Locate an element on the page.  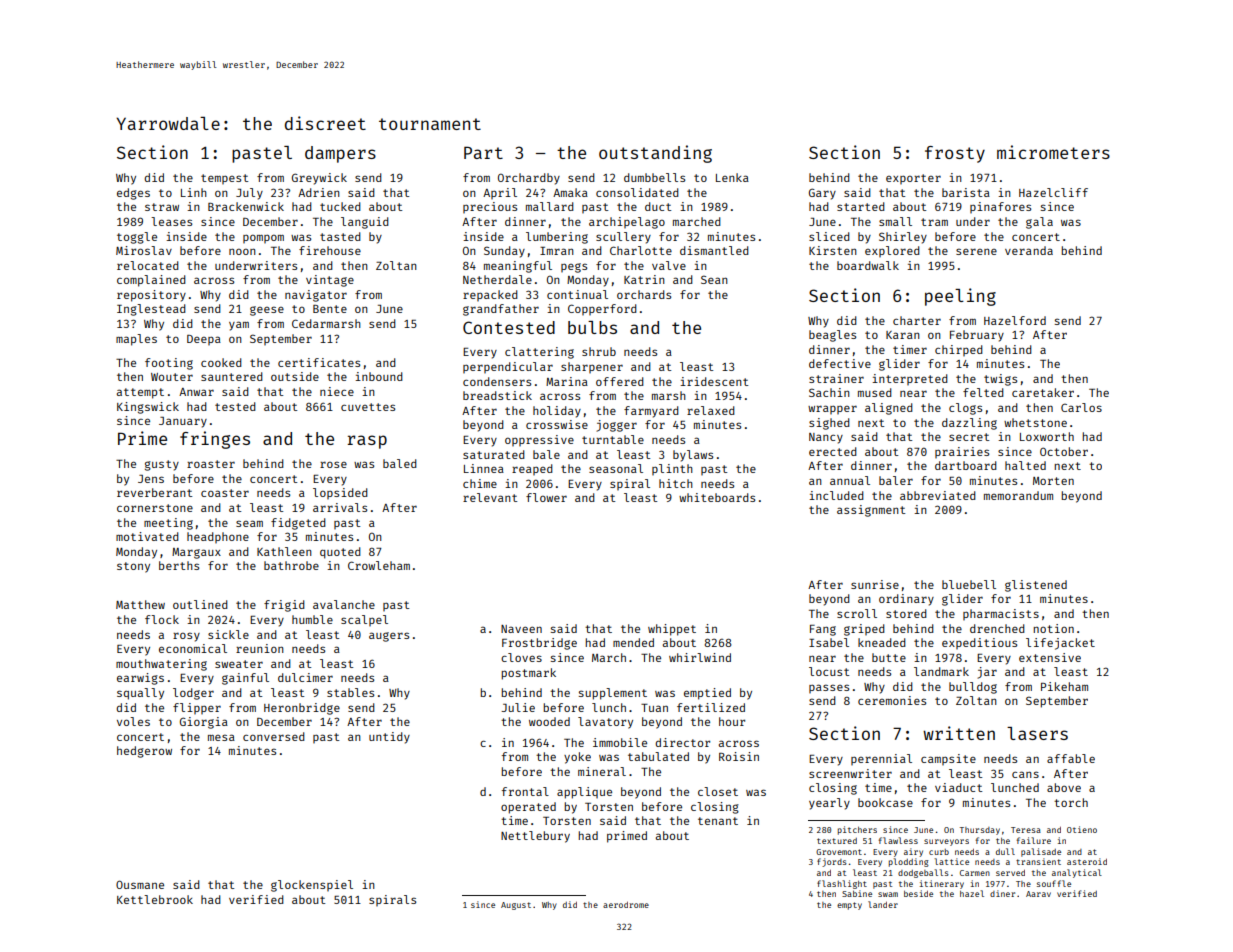
peeling is located at coordinates (960, 297).
